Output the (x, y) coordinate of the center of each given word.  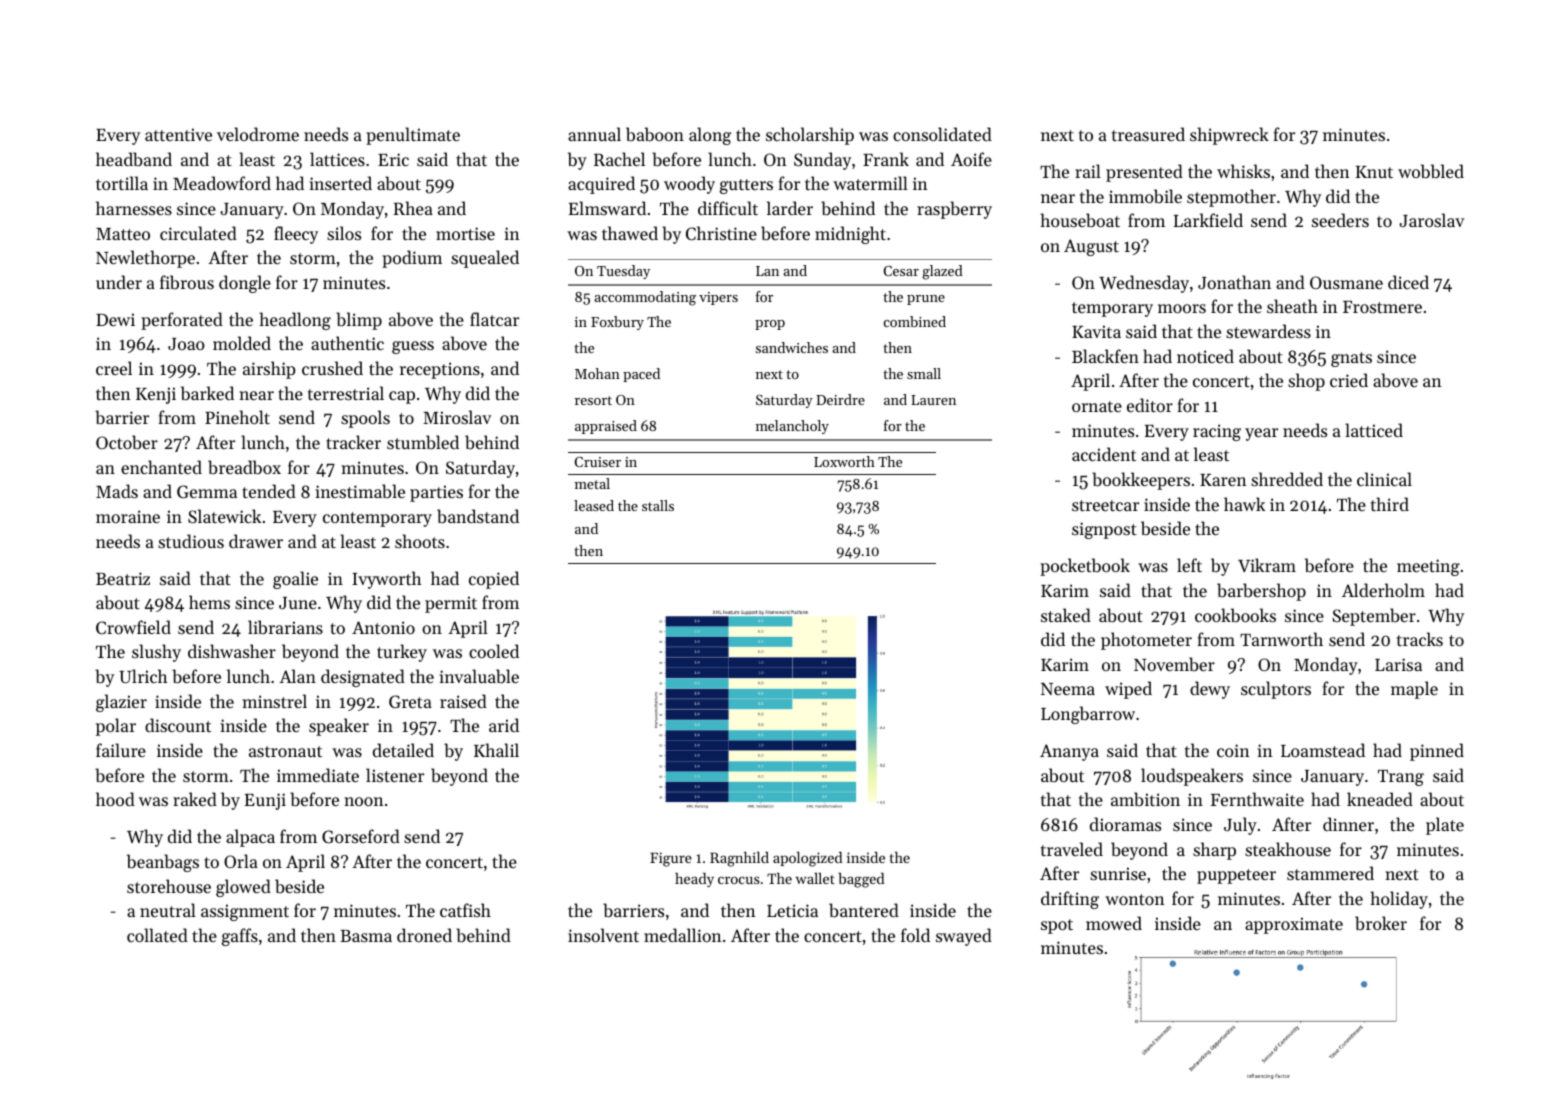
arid (504, 725)
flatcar (494, 319)
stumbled (423, 442)
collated (157, 935)
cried (1349, 380)
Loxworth (844, 461)
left (1189, 565)
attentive (178, 134)
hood (115, 799)
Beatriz (123, 578)
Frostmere (1382, 307)
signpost (1104, 530)
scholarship (810, 136)
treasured (1148, 134)
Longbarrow (1088, 715)
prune (926, 300)
